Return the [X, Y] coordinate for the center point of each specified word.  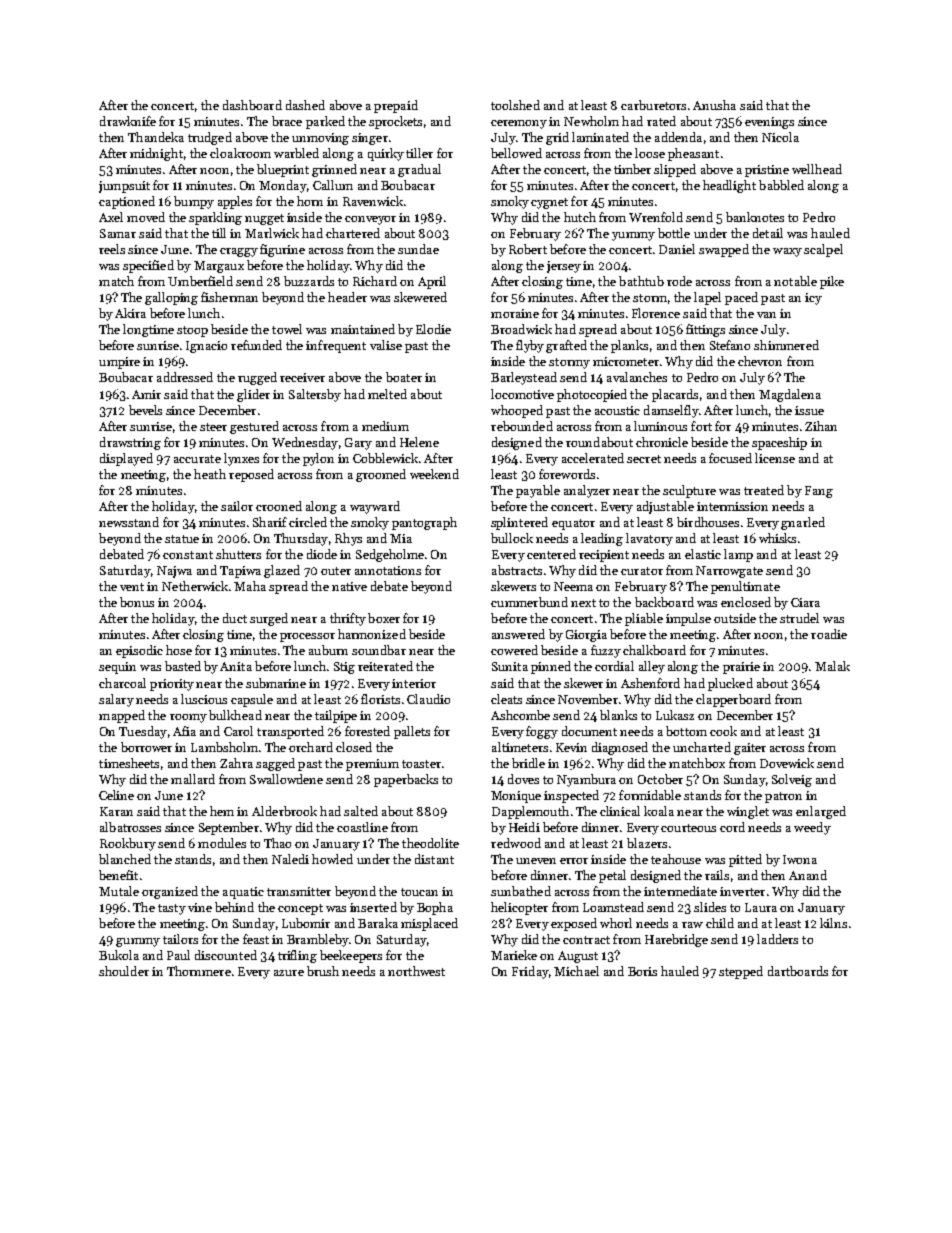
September [229, 828]
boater [404, 377]
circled [308, 522]
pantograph [424, 523]
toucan [419, 892]
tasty [172, 909]
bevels [145, 410]
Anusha [714, 105]
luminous [660, 426]
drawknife [128, 121]
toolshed [515, 105]
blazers [647, 843]
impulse [688, 619]
